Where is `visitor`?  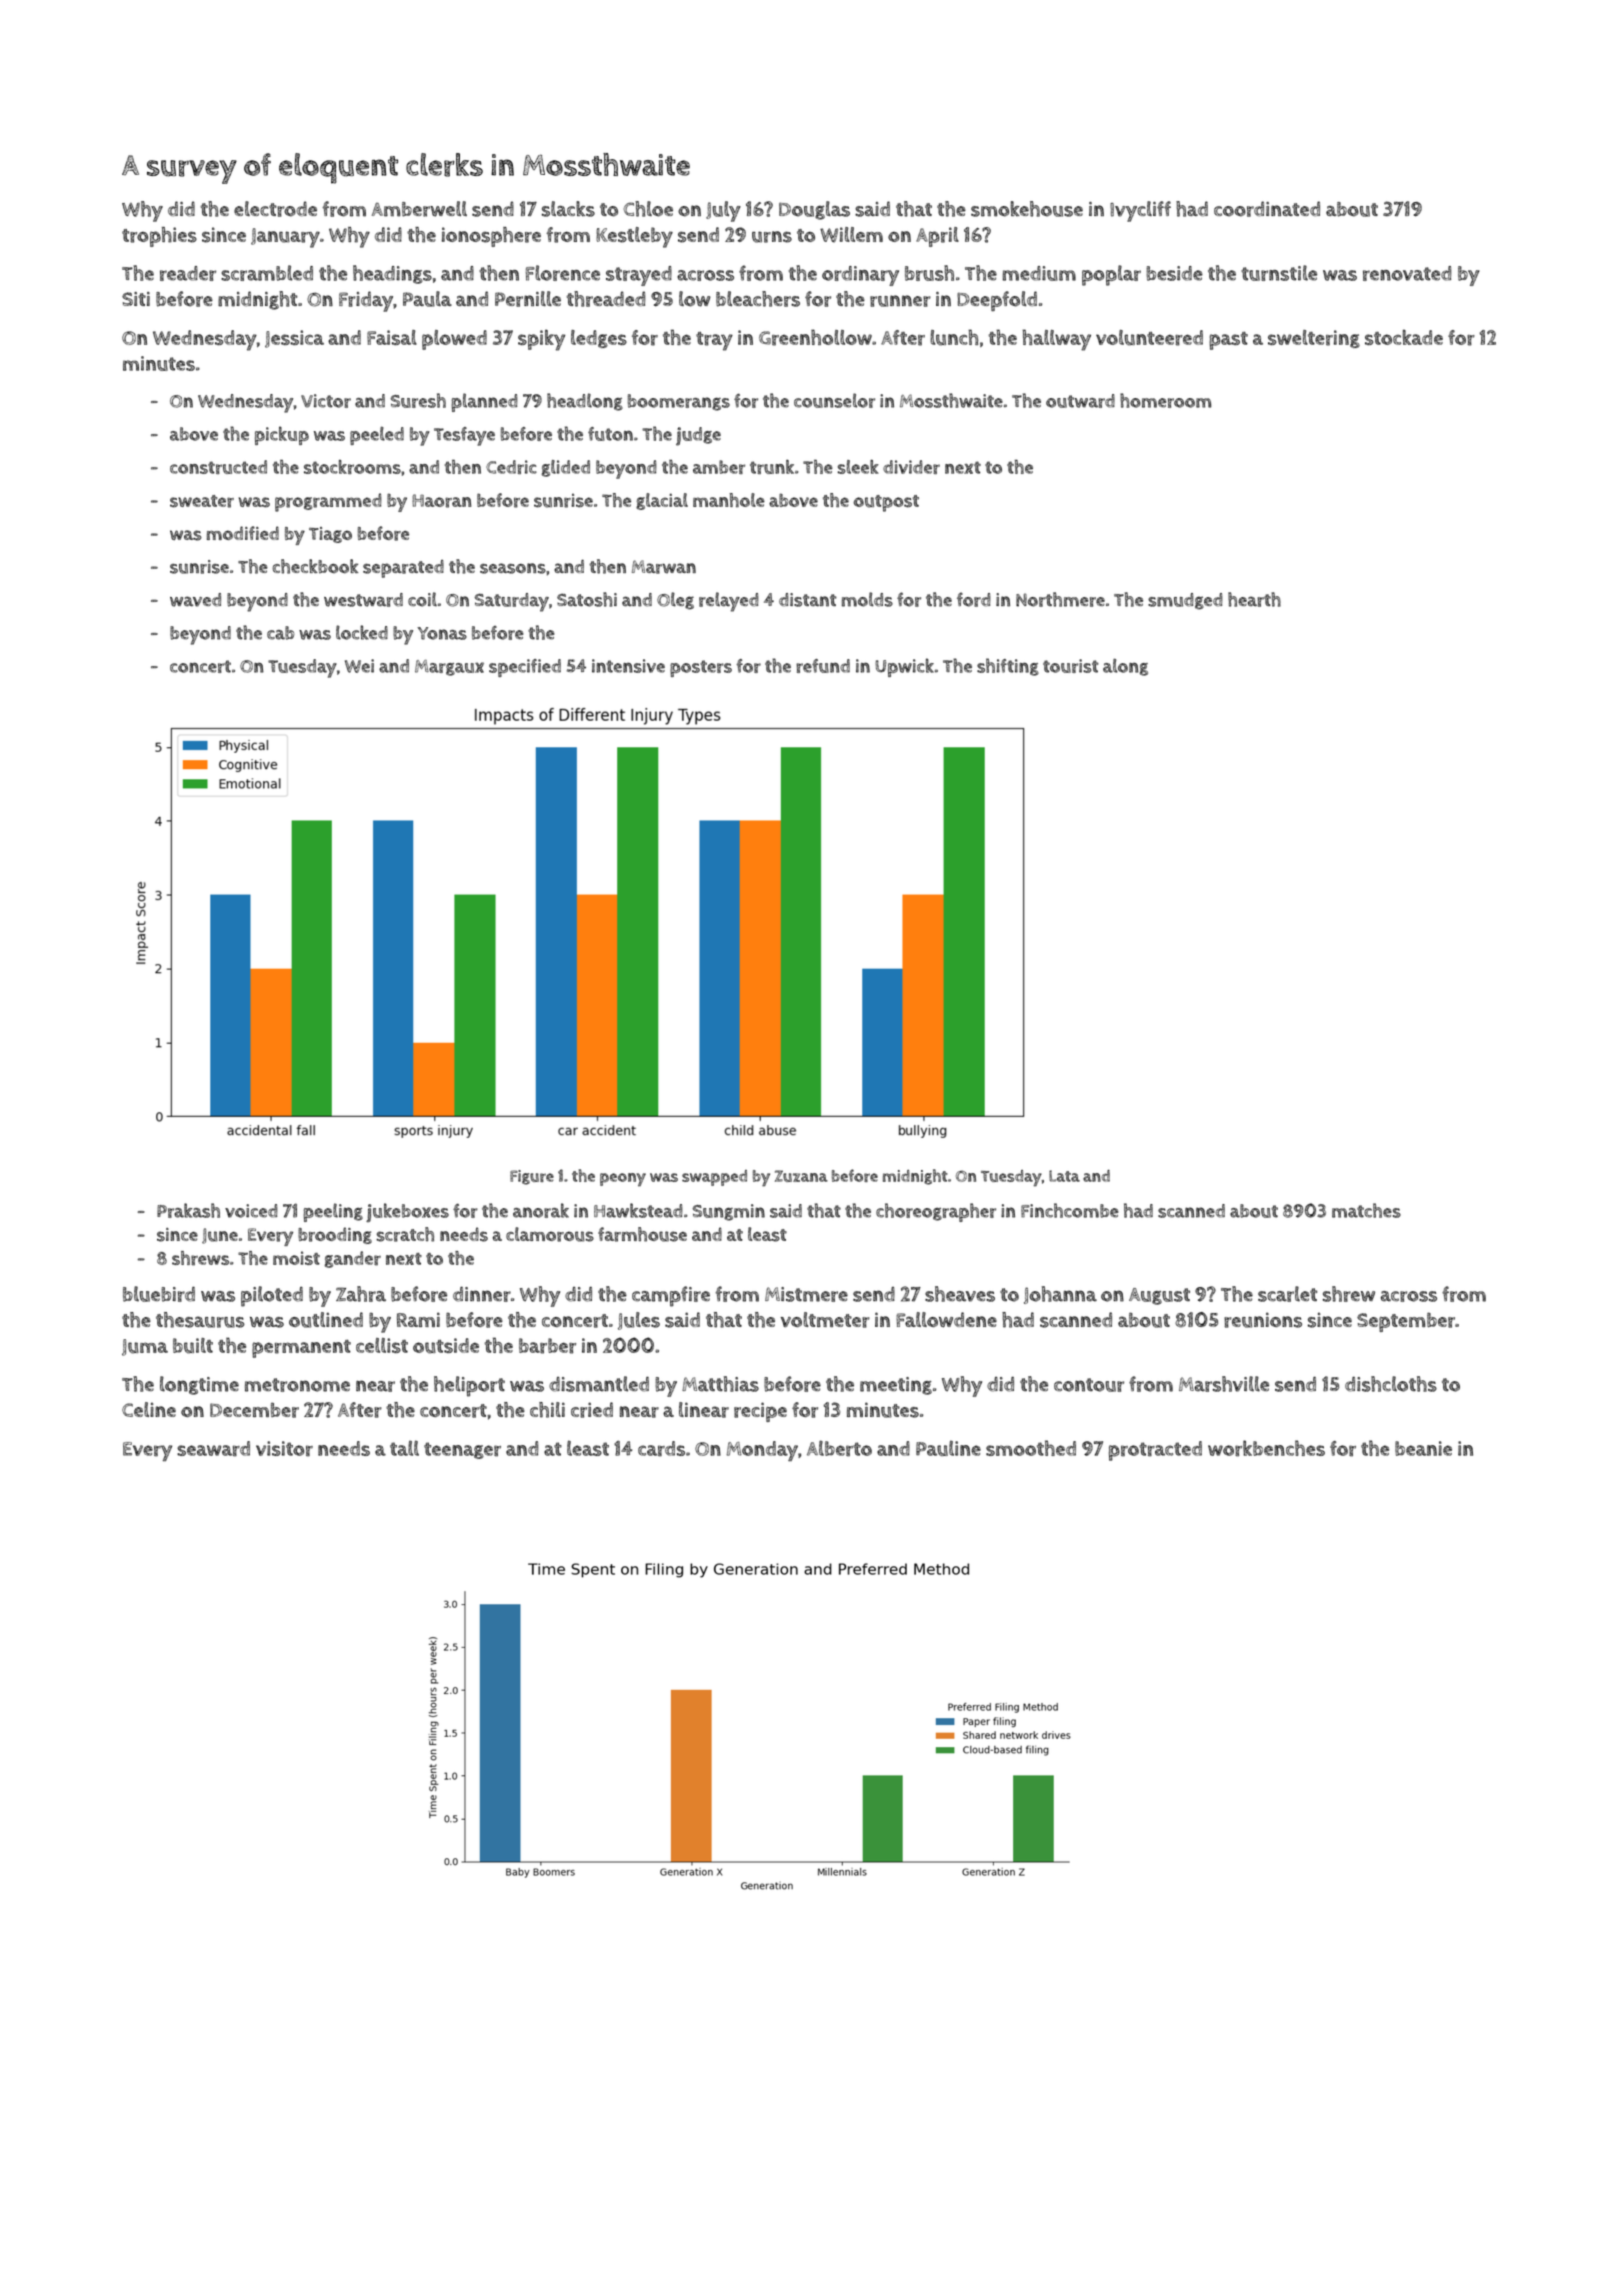 visitor is located at coordinates (284, 1449).
